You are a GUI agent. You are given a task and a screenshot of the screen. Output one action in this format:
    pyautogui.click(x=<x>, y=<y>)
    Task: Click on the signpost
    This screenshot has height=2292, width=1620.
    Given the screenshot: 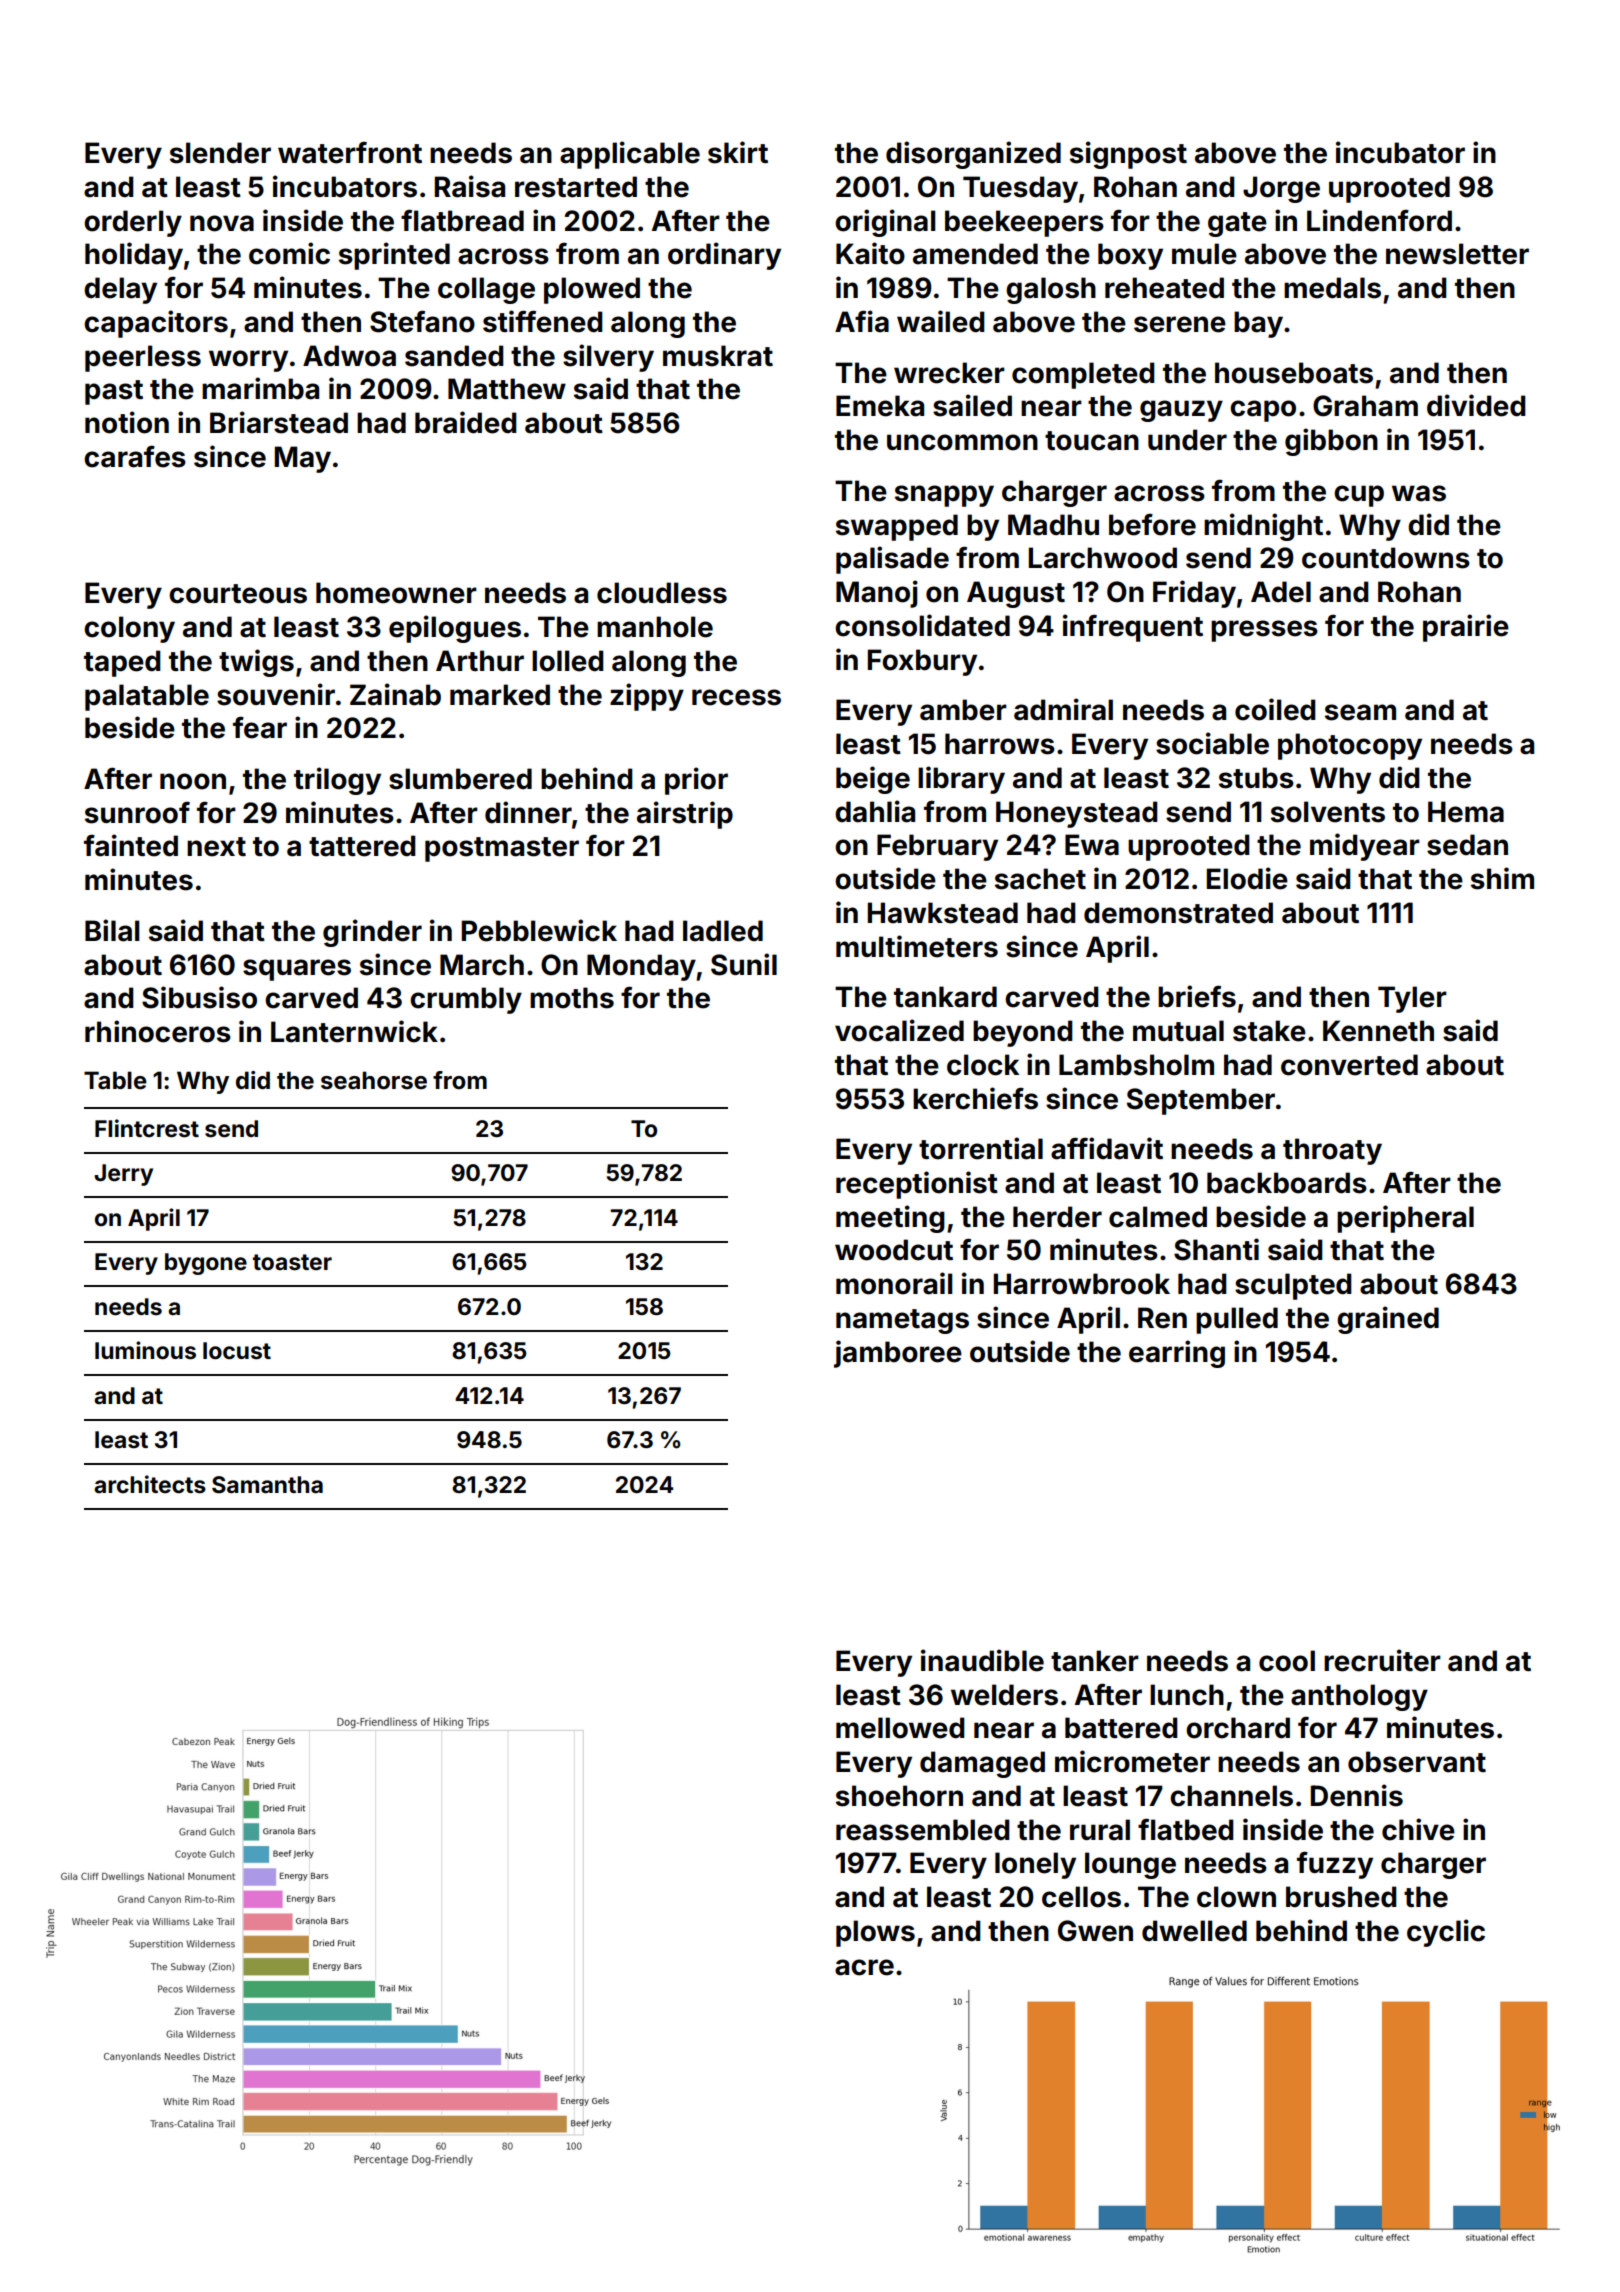 What is the action you would take?
    pyautogui.click(x=1128, y=155)
